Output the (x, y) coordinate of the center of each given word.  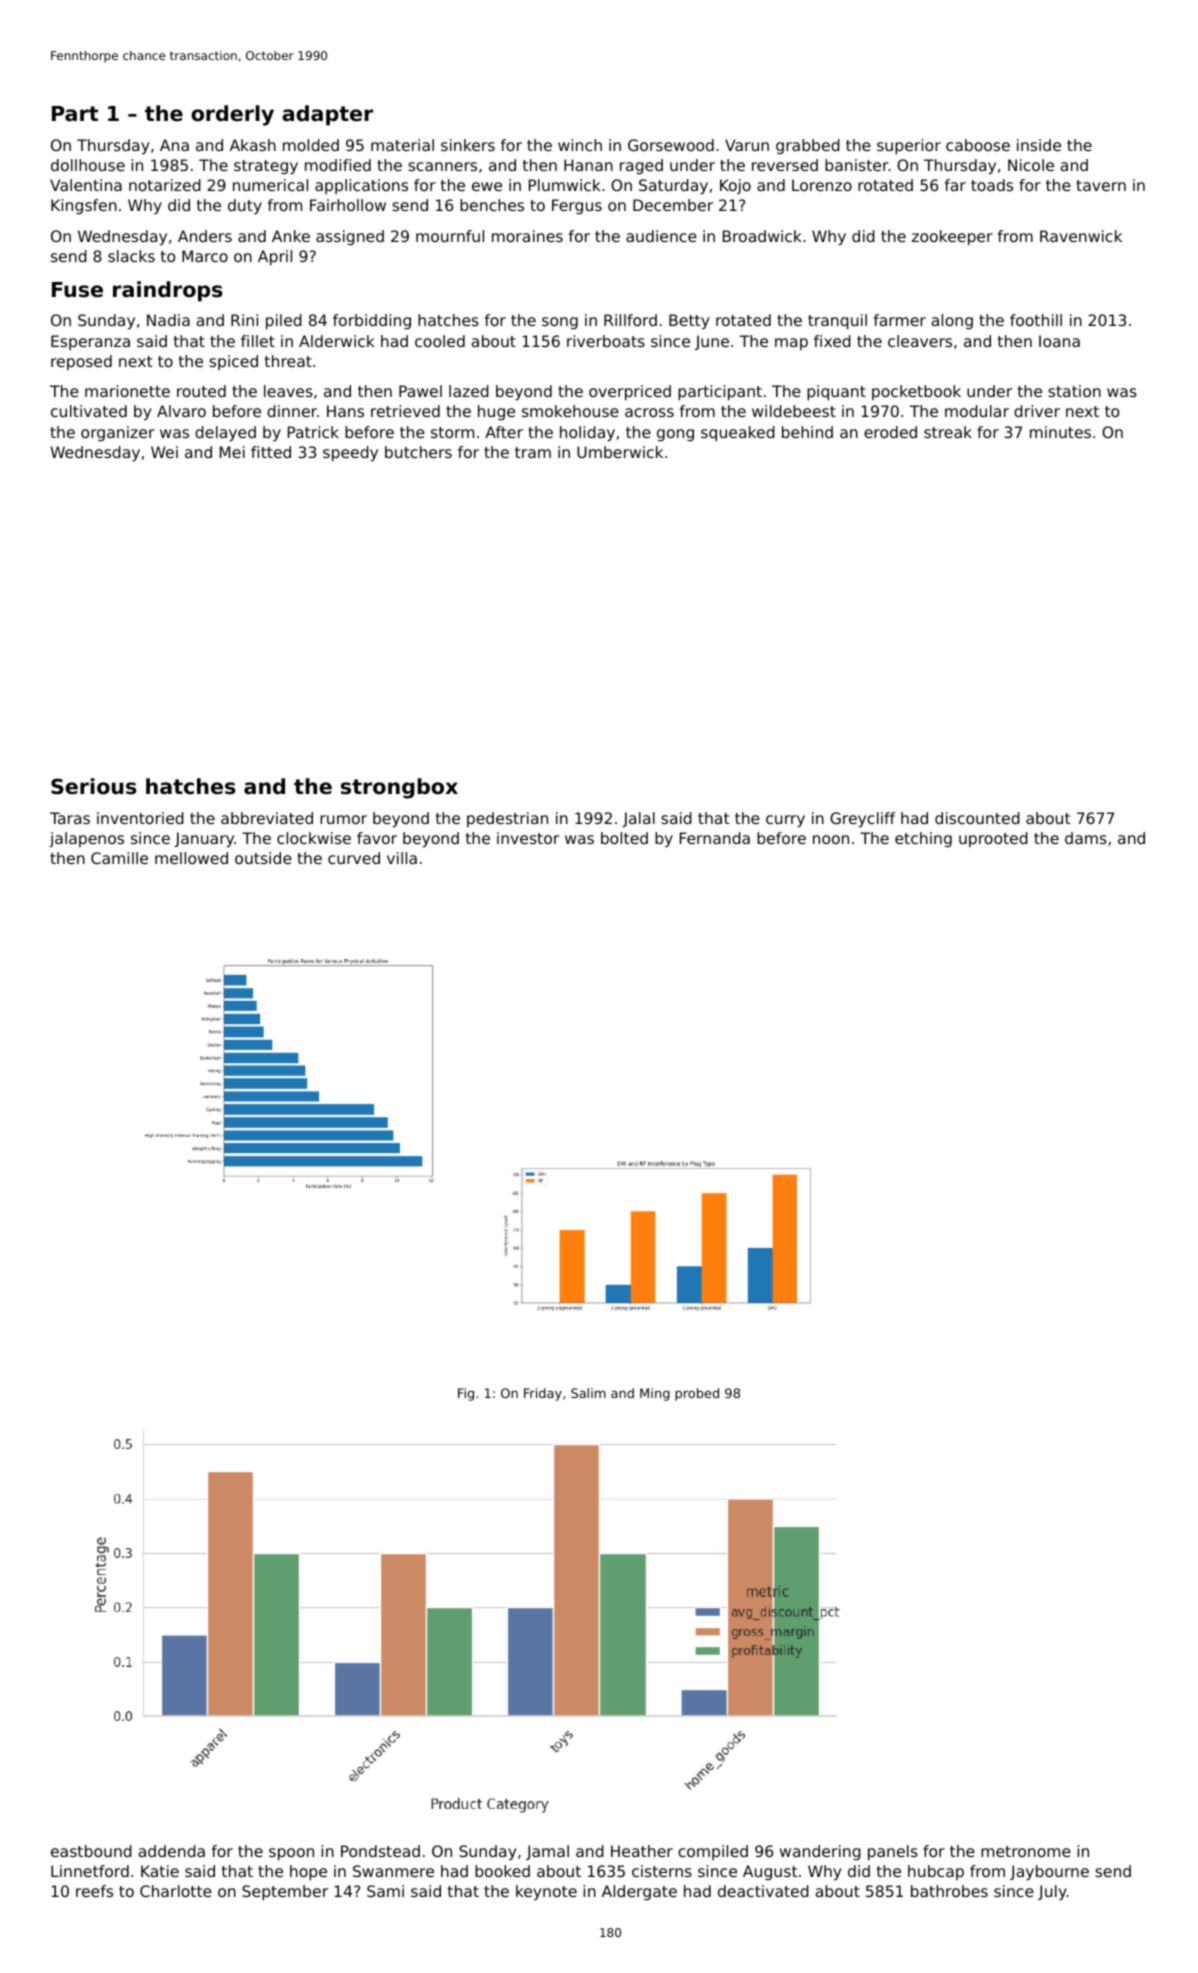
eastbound (91, 1851)
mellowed (191, 858)
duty (245, 206)
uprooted (993, 839)
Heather (642, 1851)
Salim (588, 1393)
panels (893, 1853)
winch (580, 145)
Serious (94, 786)
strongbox (399, 788)
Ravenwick (1081, 236)
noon (831, 839)
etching (923, 839)
